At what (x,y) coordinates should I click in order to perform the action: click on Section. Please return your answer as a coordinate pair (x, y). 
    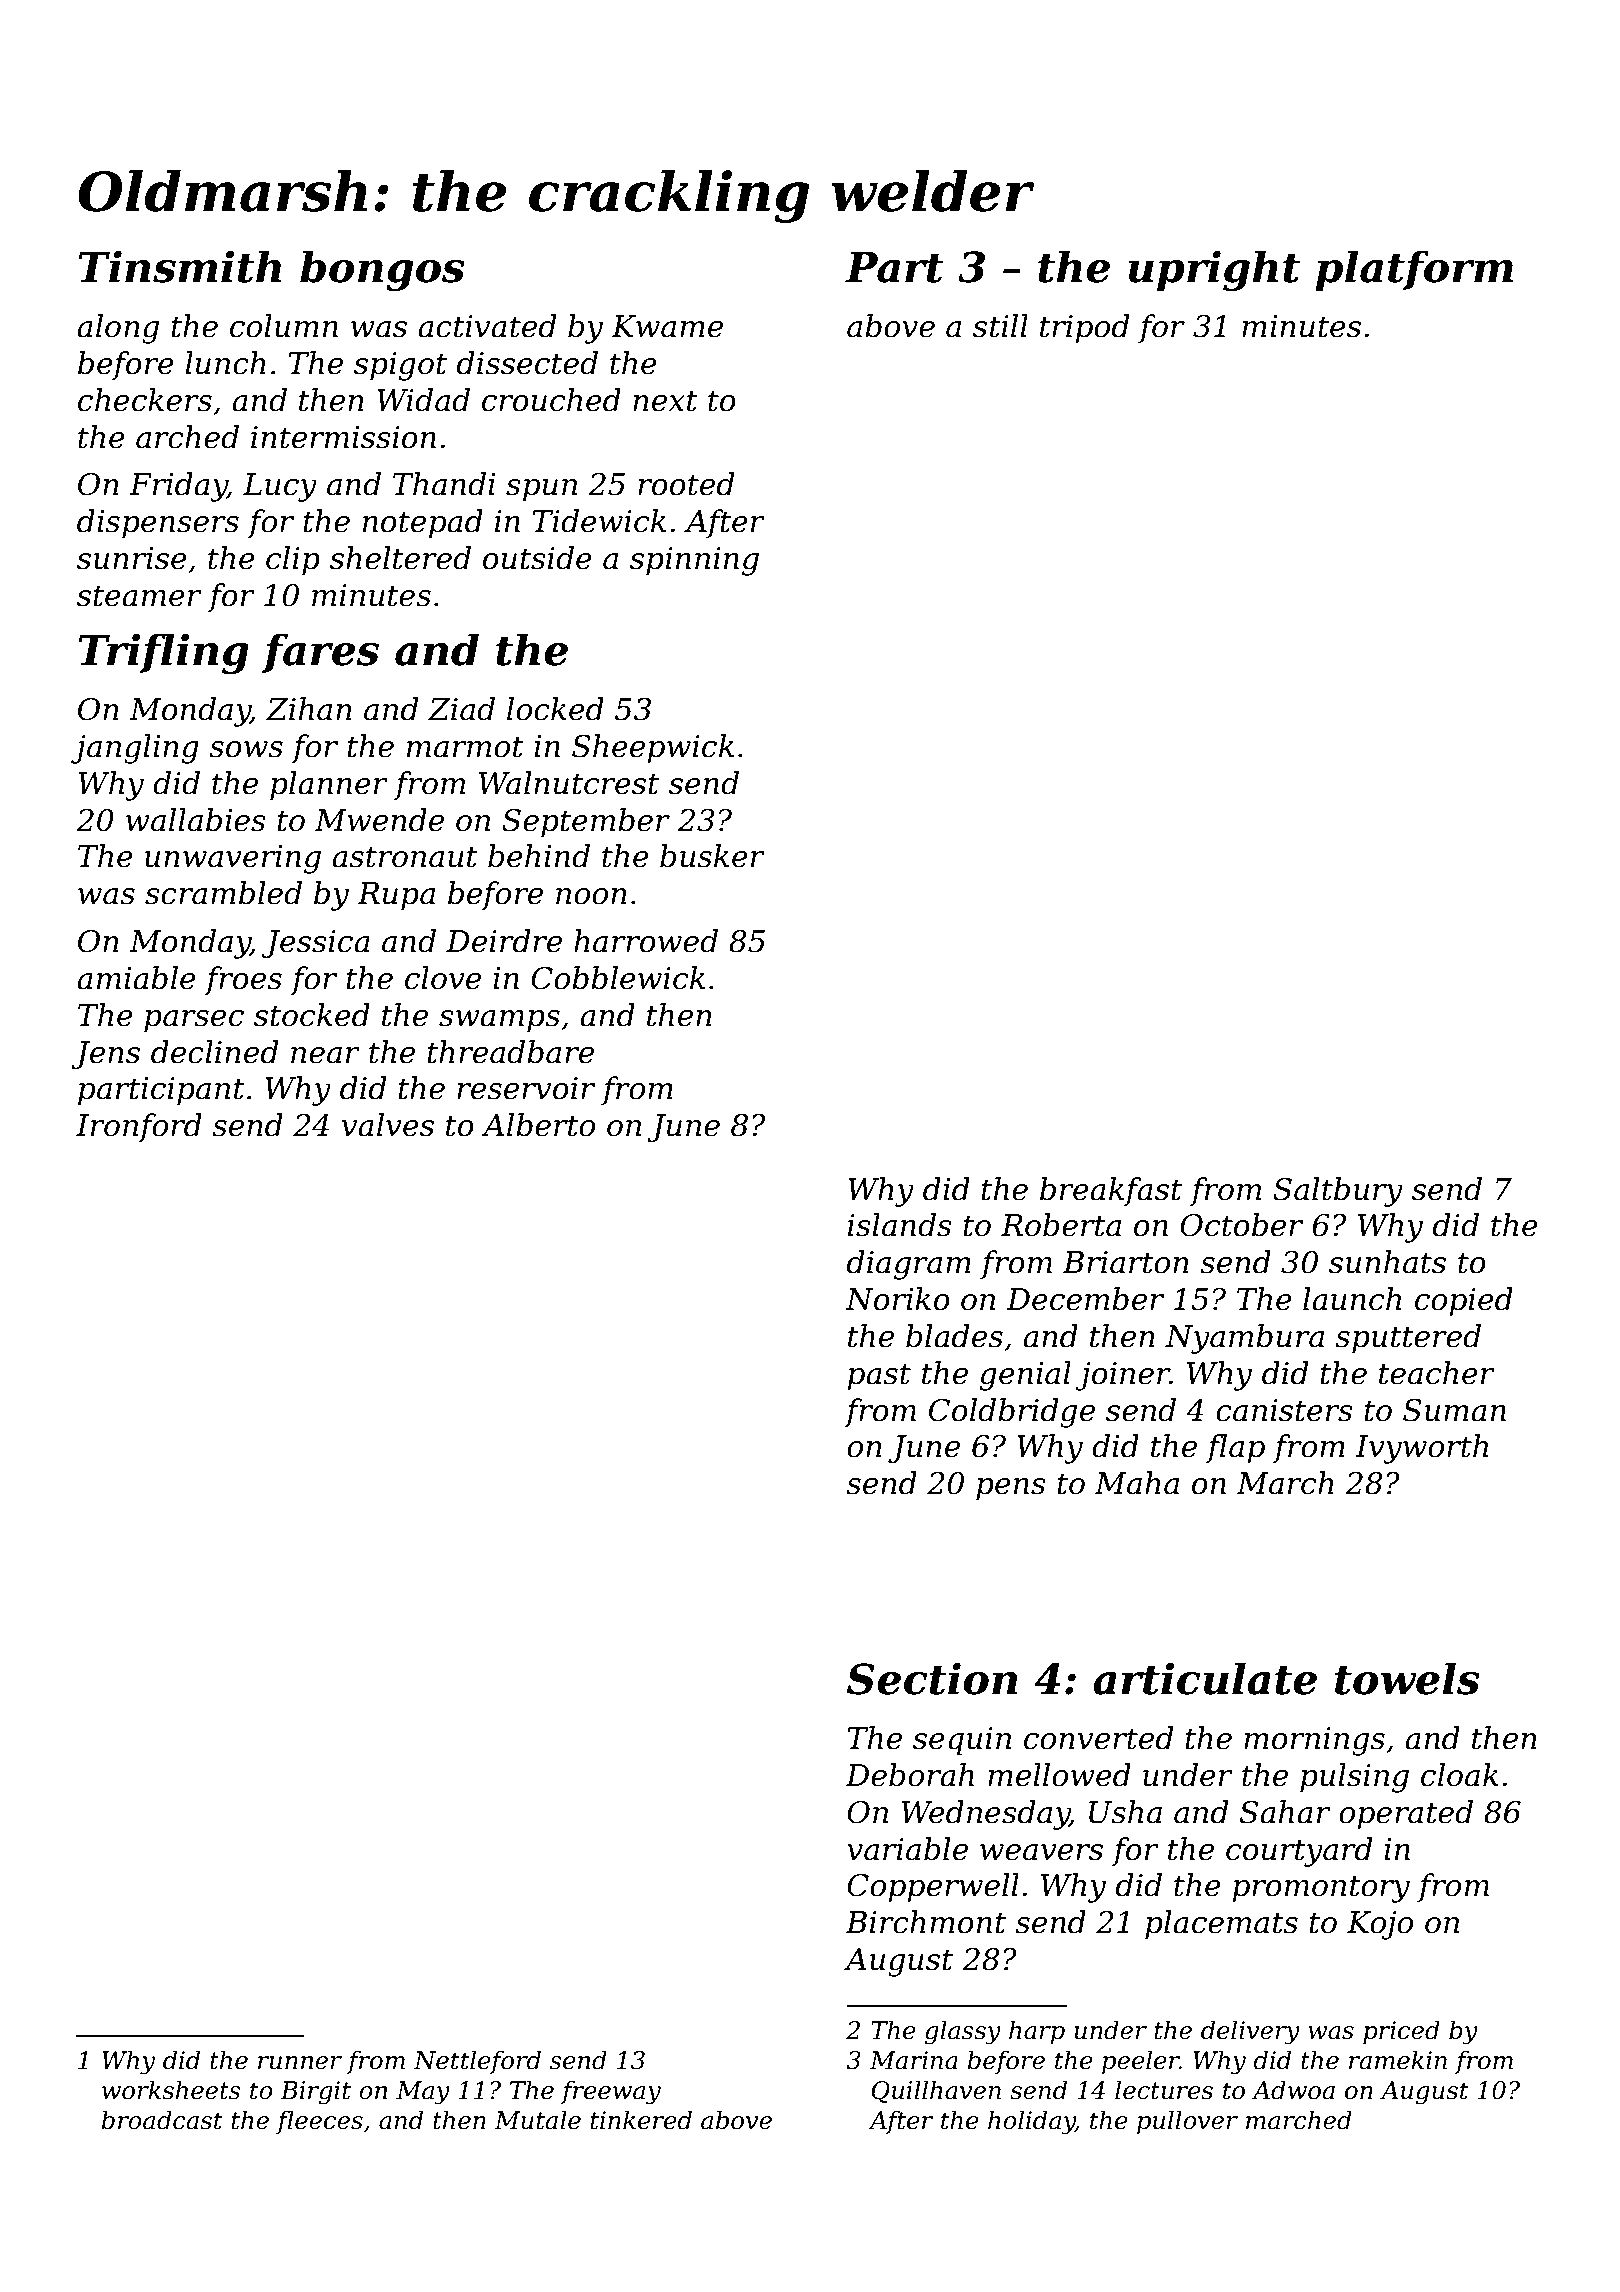
    Looking at the image, I should click on (932, 1678).
